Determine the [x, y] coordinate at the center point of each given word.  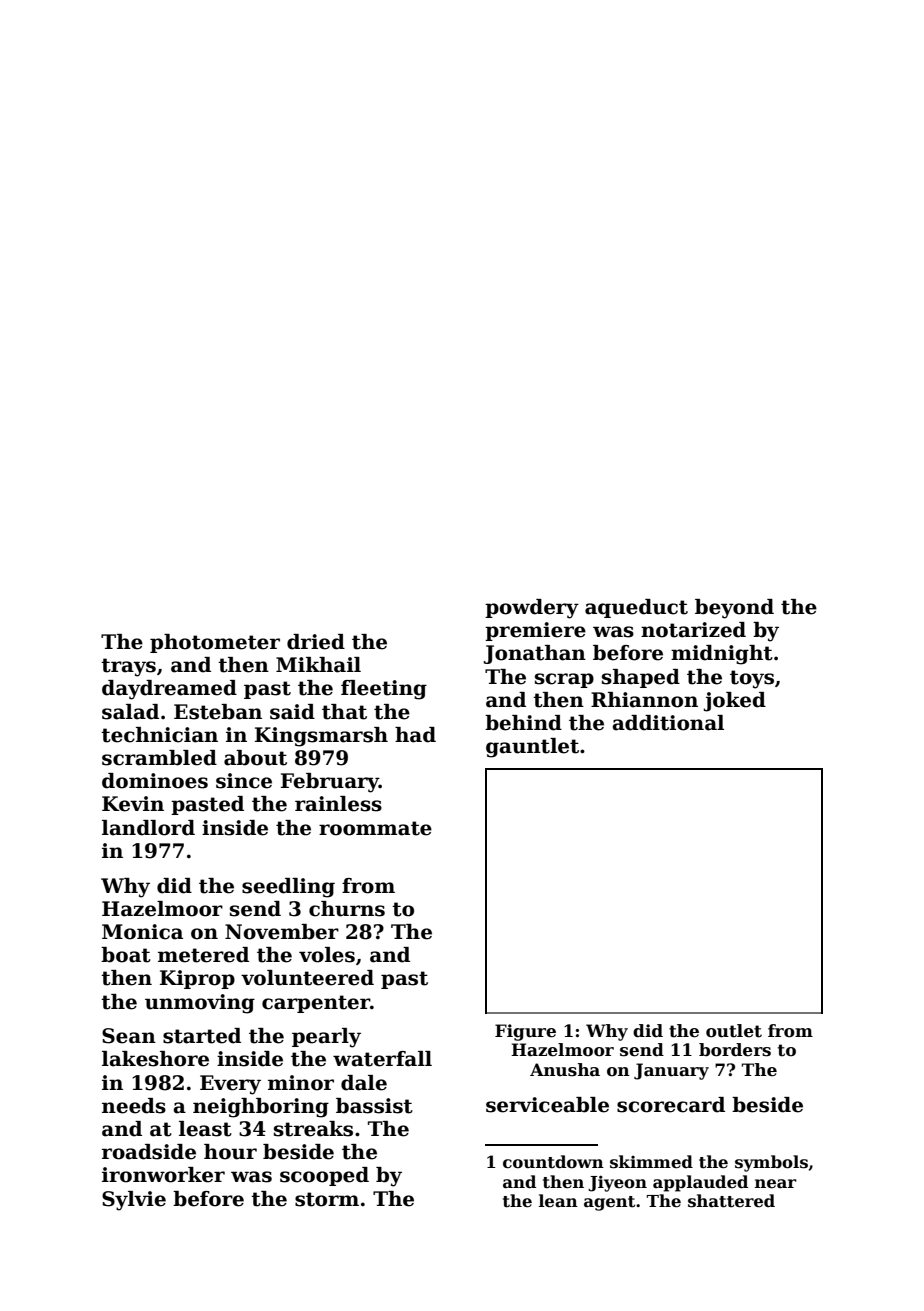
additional [668, 723]
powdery [532, 609]
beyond [734, 609]
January [671, 1071]
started [202, 1036]
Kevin [133, 804]
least [205, 1129]
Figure [525, 1032]
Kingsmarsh [321, 737]
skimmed [651, 1162]
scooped [324, 1176]
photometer [215, 643]
